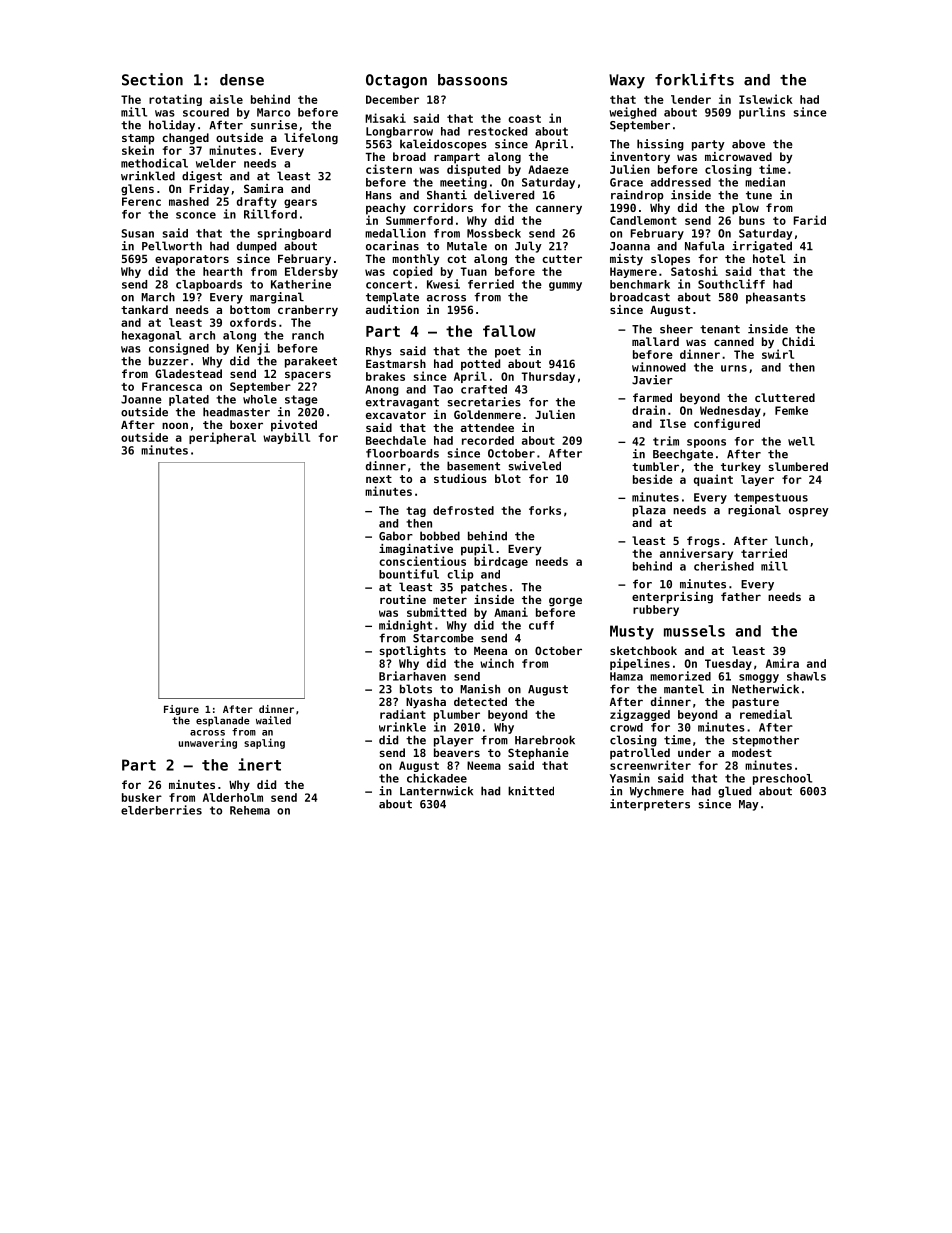  Describe the element at coordinates (501, 562) in the screenshot. I see `birdcage` at that location.
